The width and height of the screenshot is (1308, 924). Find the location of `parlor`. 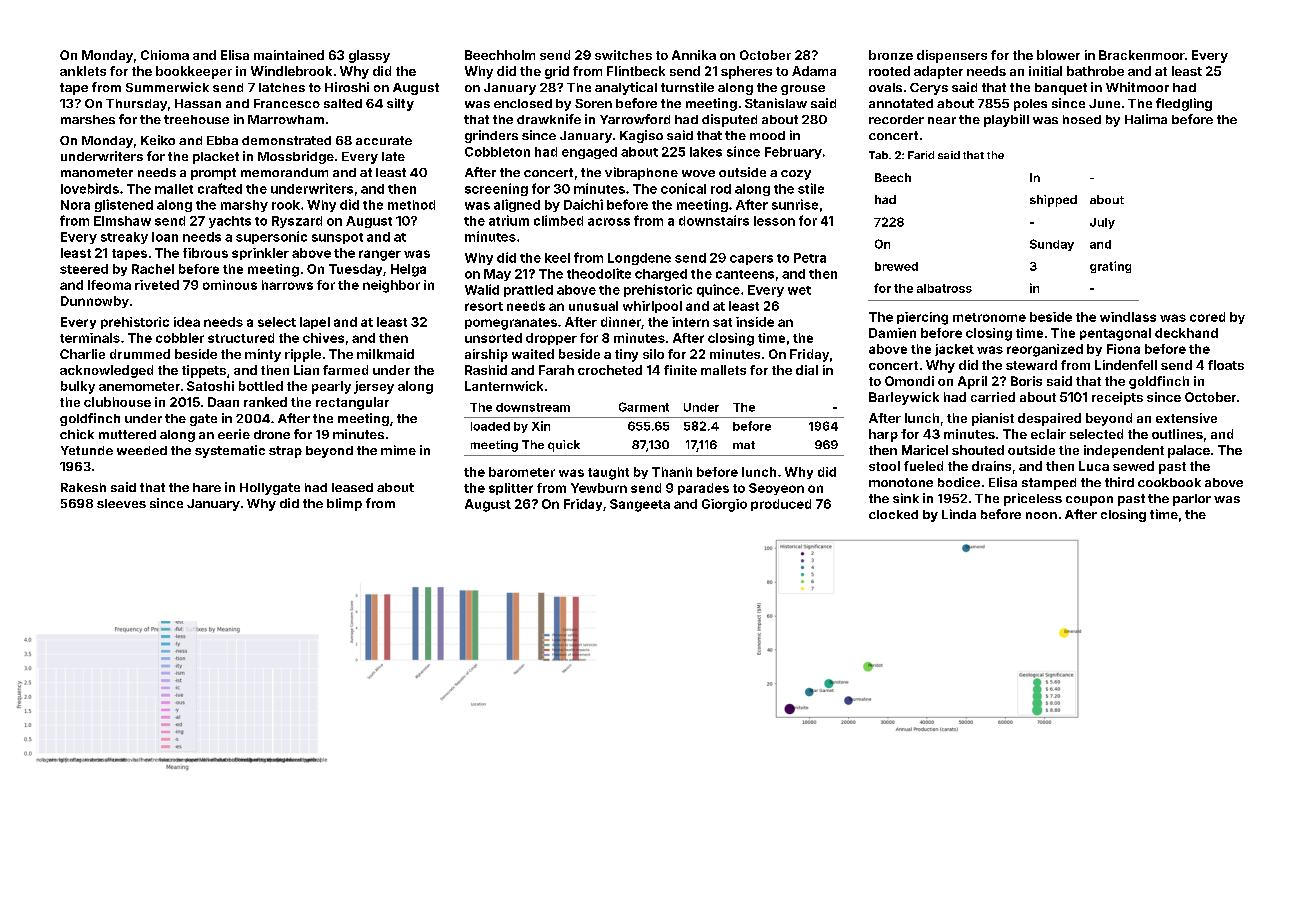

parlor is located at coordinates (1192, 500).
